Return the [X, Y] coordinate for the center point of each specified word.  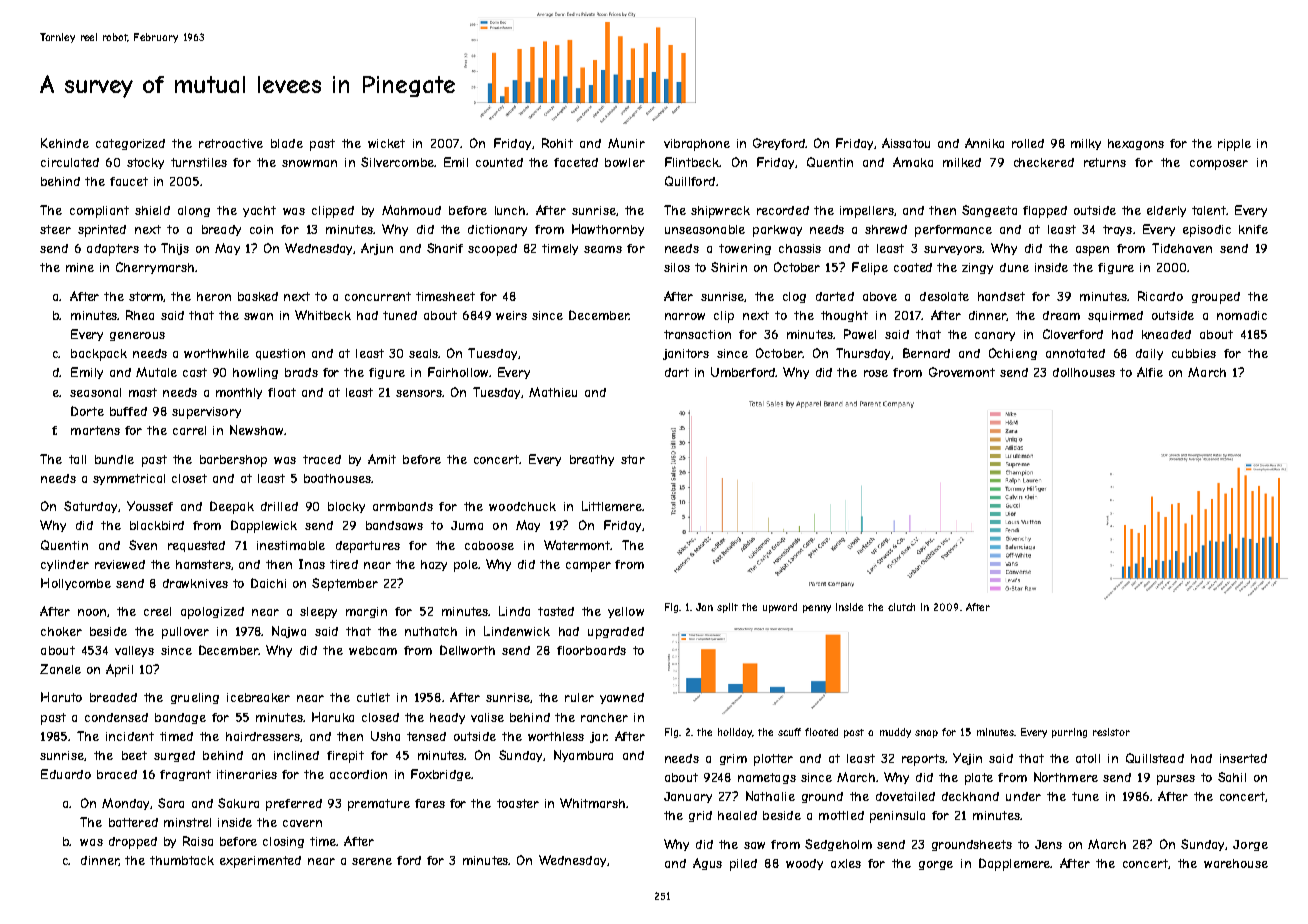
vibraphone [697, 145]
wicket [386, 143]
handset [1001, 296]
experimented [260, 862]
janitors [686, 354]
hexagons [1136, 144]
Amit [382, 459]
